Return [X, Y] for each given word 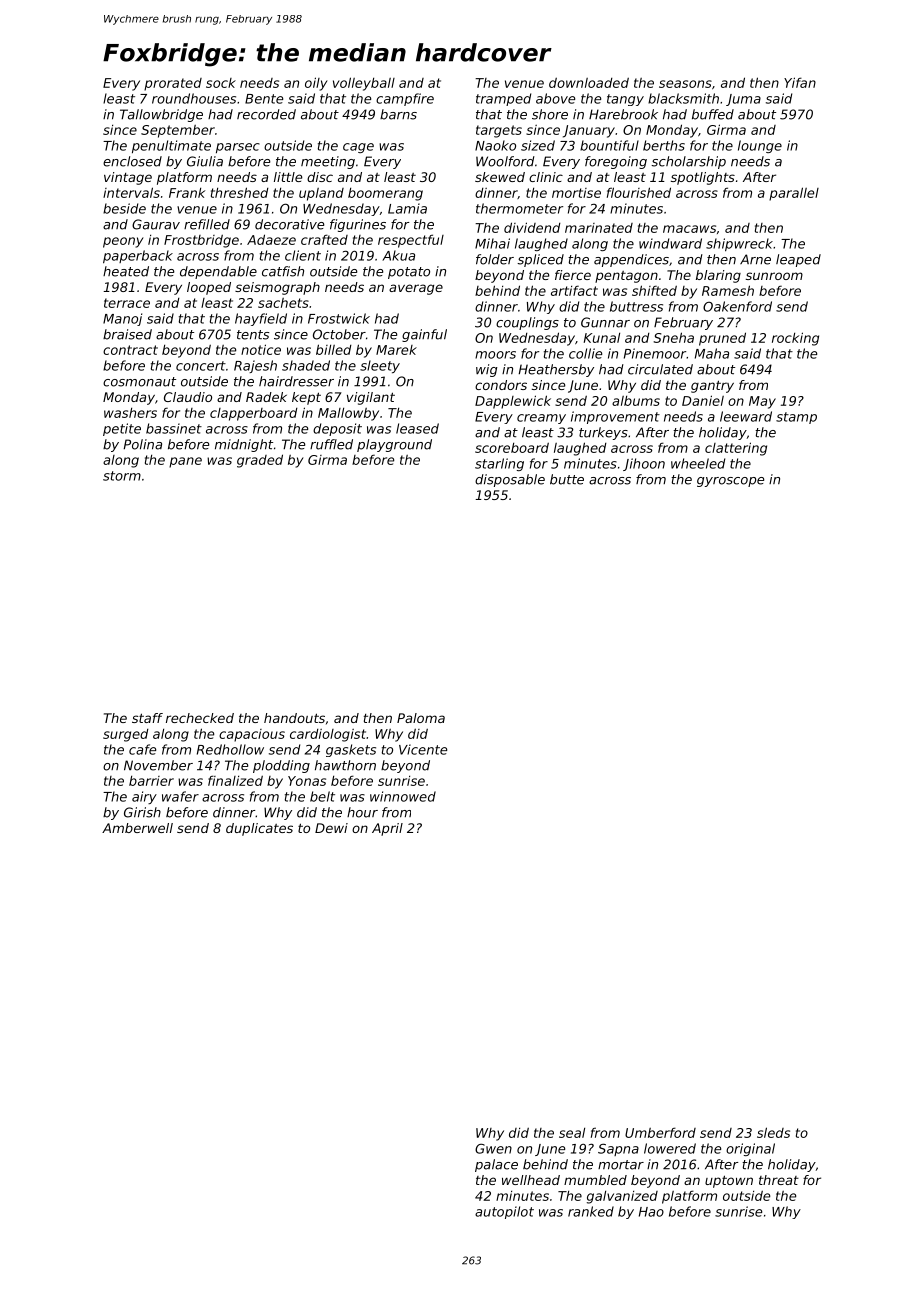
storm [122, 476]
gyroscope [730, 482]
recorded [266, 114]
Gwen [493, 1148]
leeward [746, 416]
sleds [773, 1132]
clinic [546, 177]
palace [496, 1165]
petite [122, 429]
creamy [541, 419]
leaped [798, 260]
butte [567, 479]
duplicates [259, 829]
